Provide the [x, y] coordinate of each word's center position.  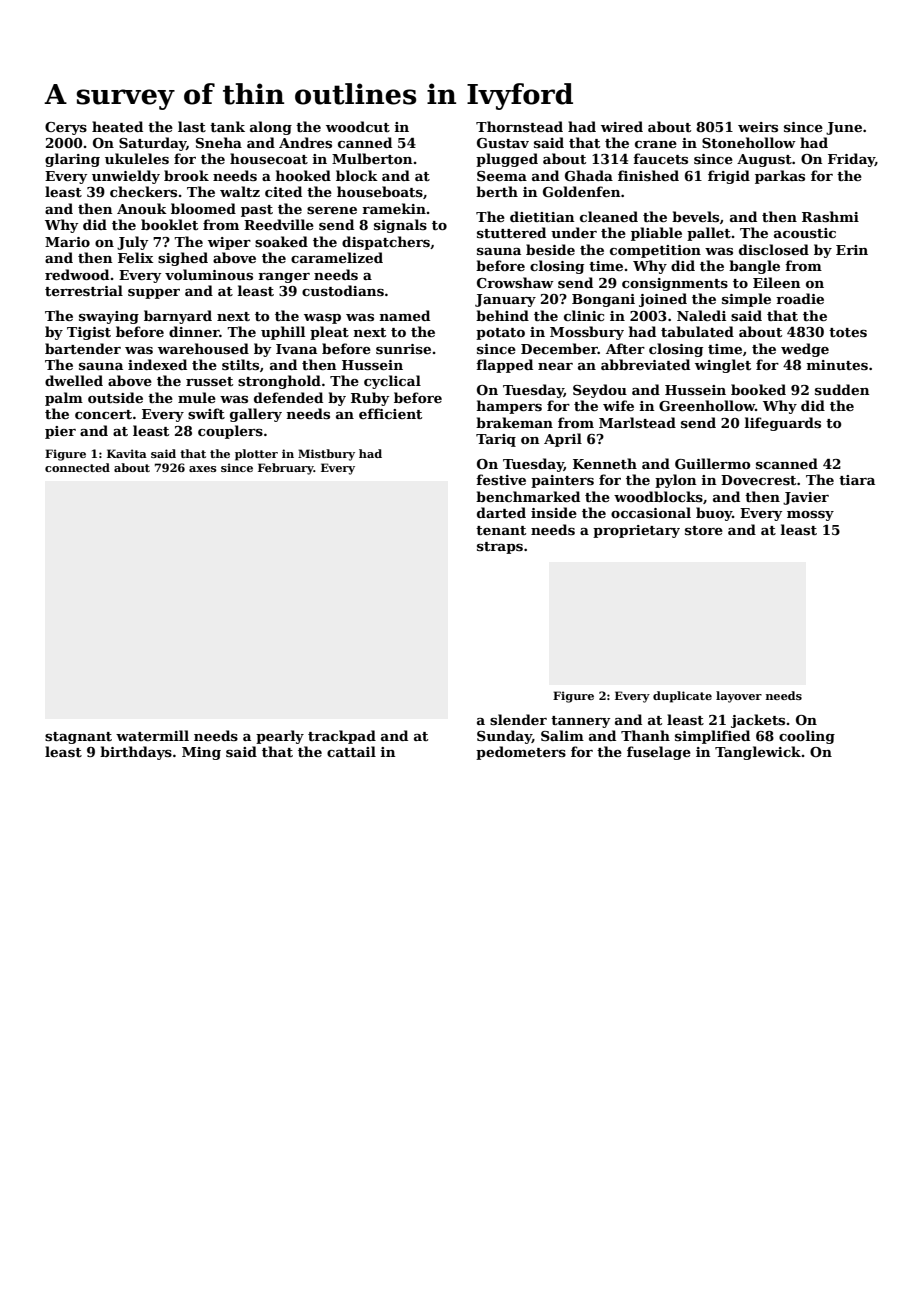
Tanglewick [758, 753]
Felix [135, 257]
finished [648, 175]
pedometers [521, 753]
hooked [303, 175]
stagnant [78, 738]
